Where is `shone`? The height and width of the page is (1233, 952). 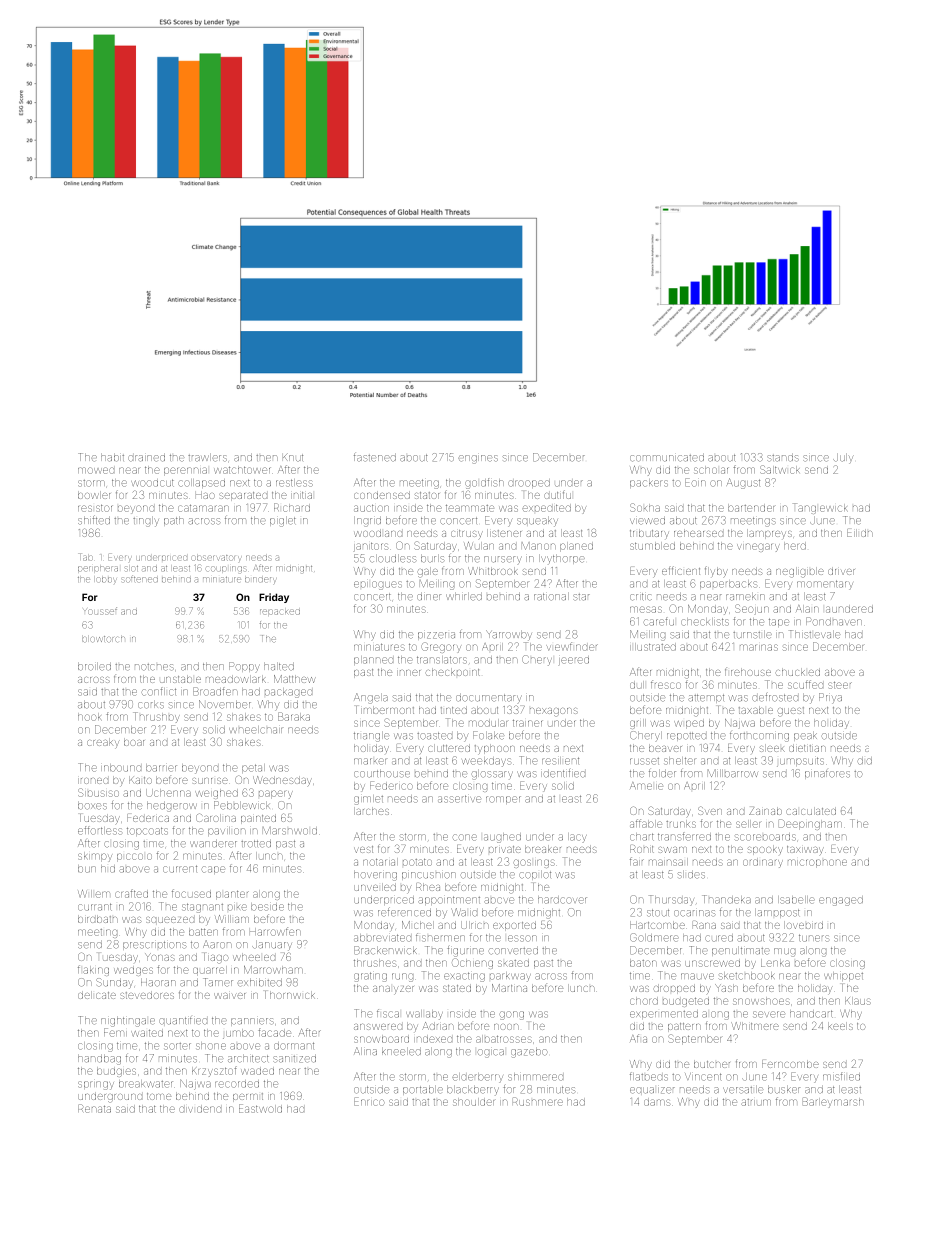 shone is located at coordinates (211, 1046).
